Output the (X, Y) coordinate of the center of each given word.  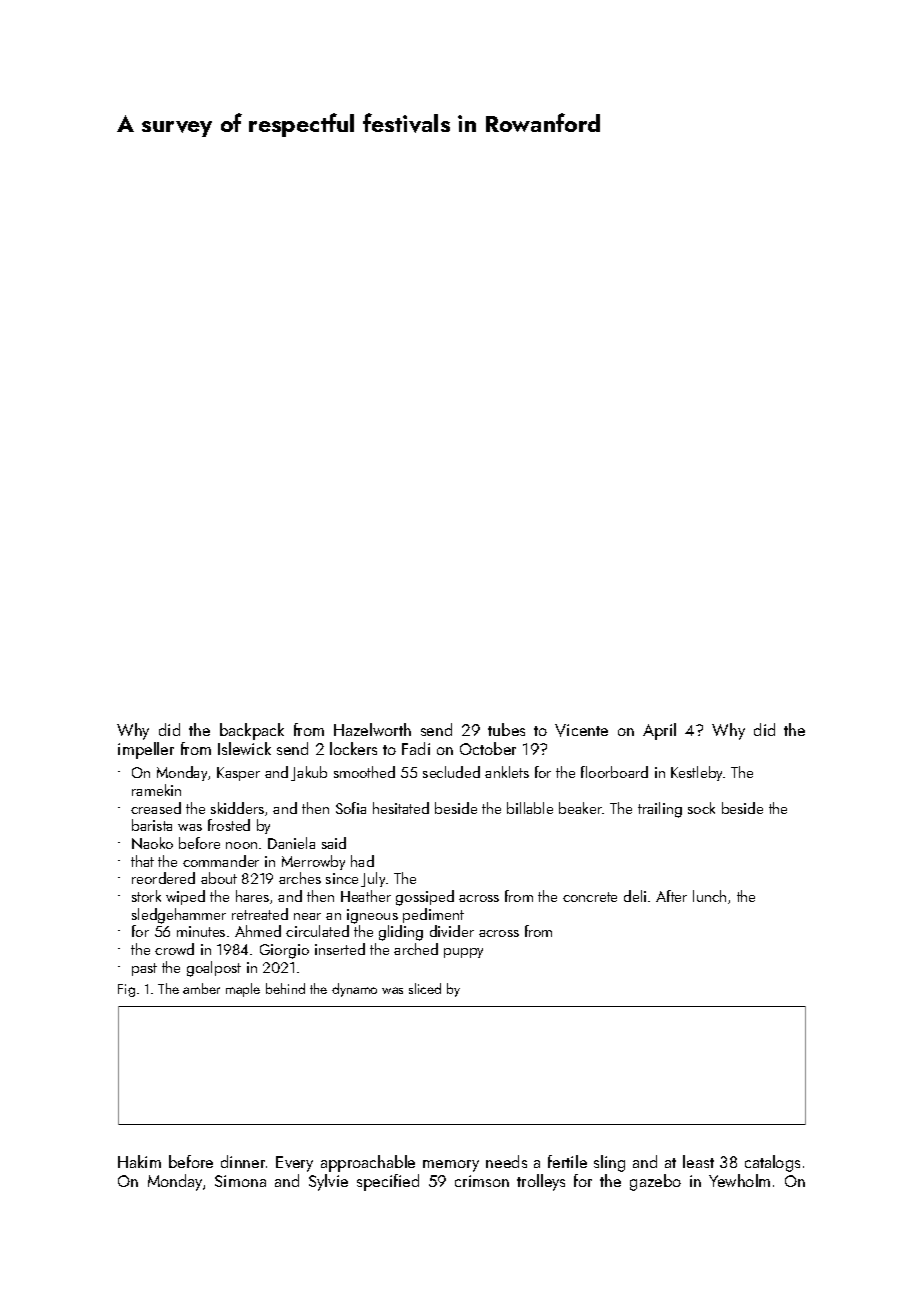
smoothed (364, 772)
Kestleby (697, 773)
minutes (201, 931)
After (671, 896)
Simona (240, 1181)
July (373, 879)
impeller (146, 750)
